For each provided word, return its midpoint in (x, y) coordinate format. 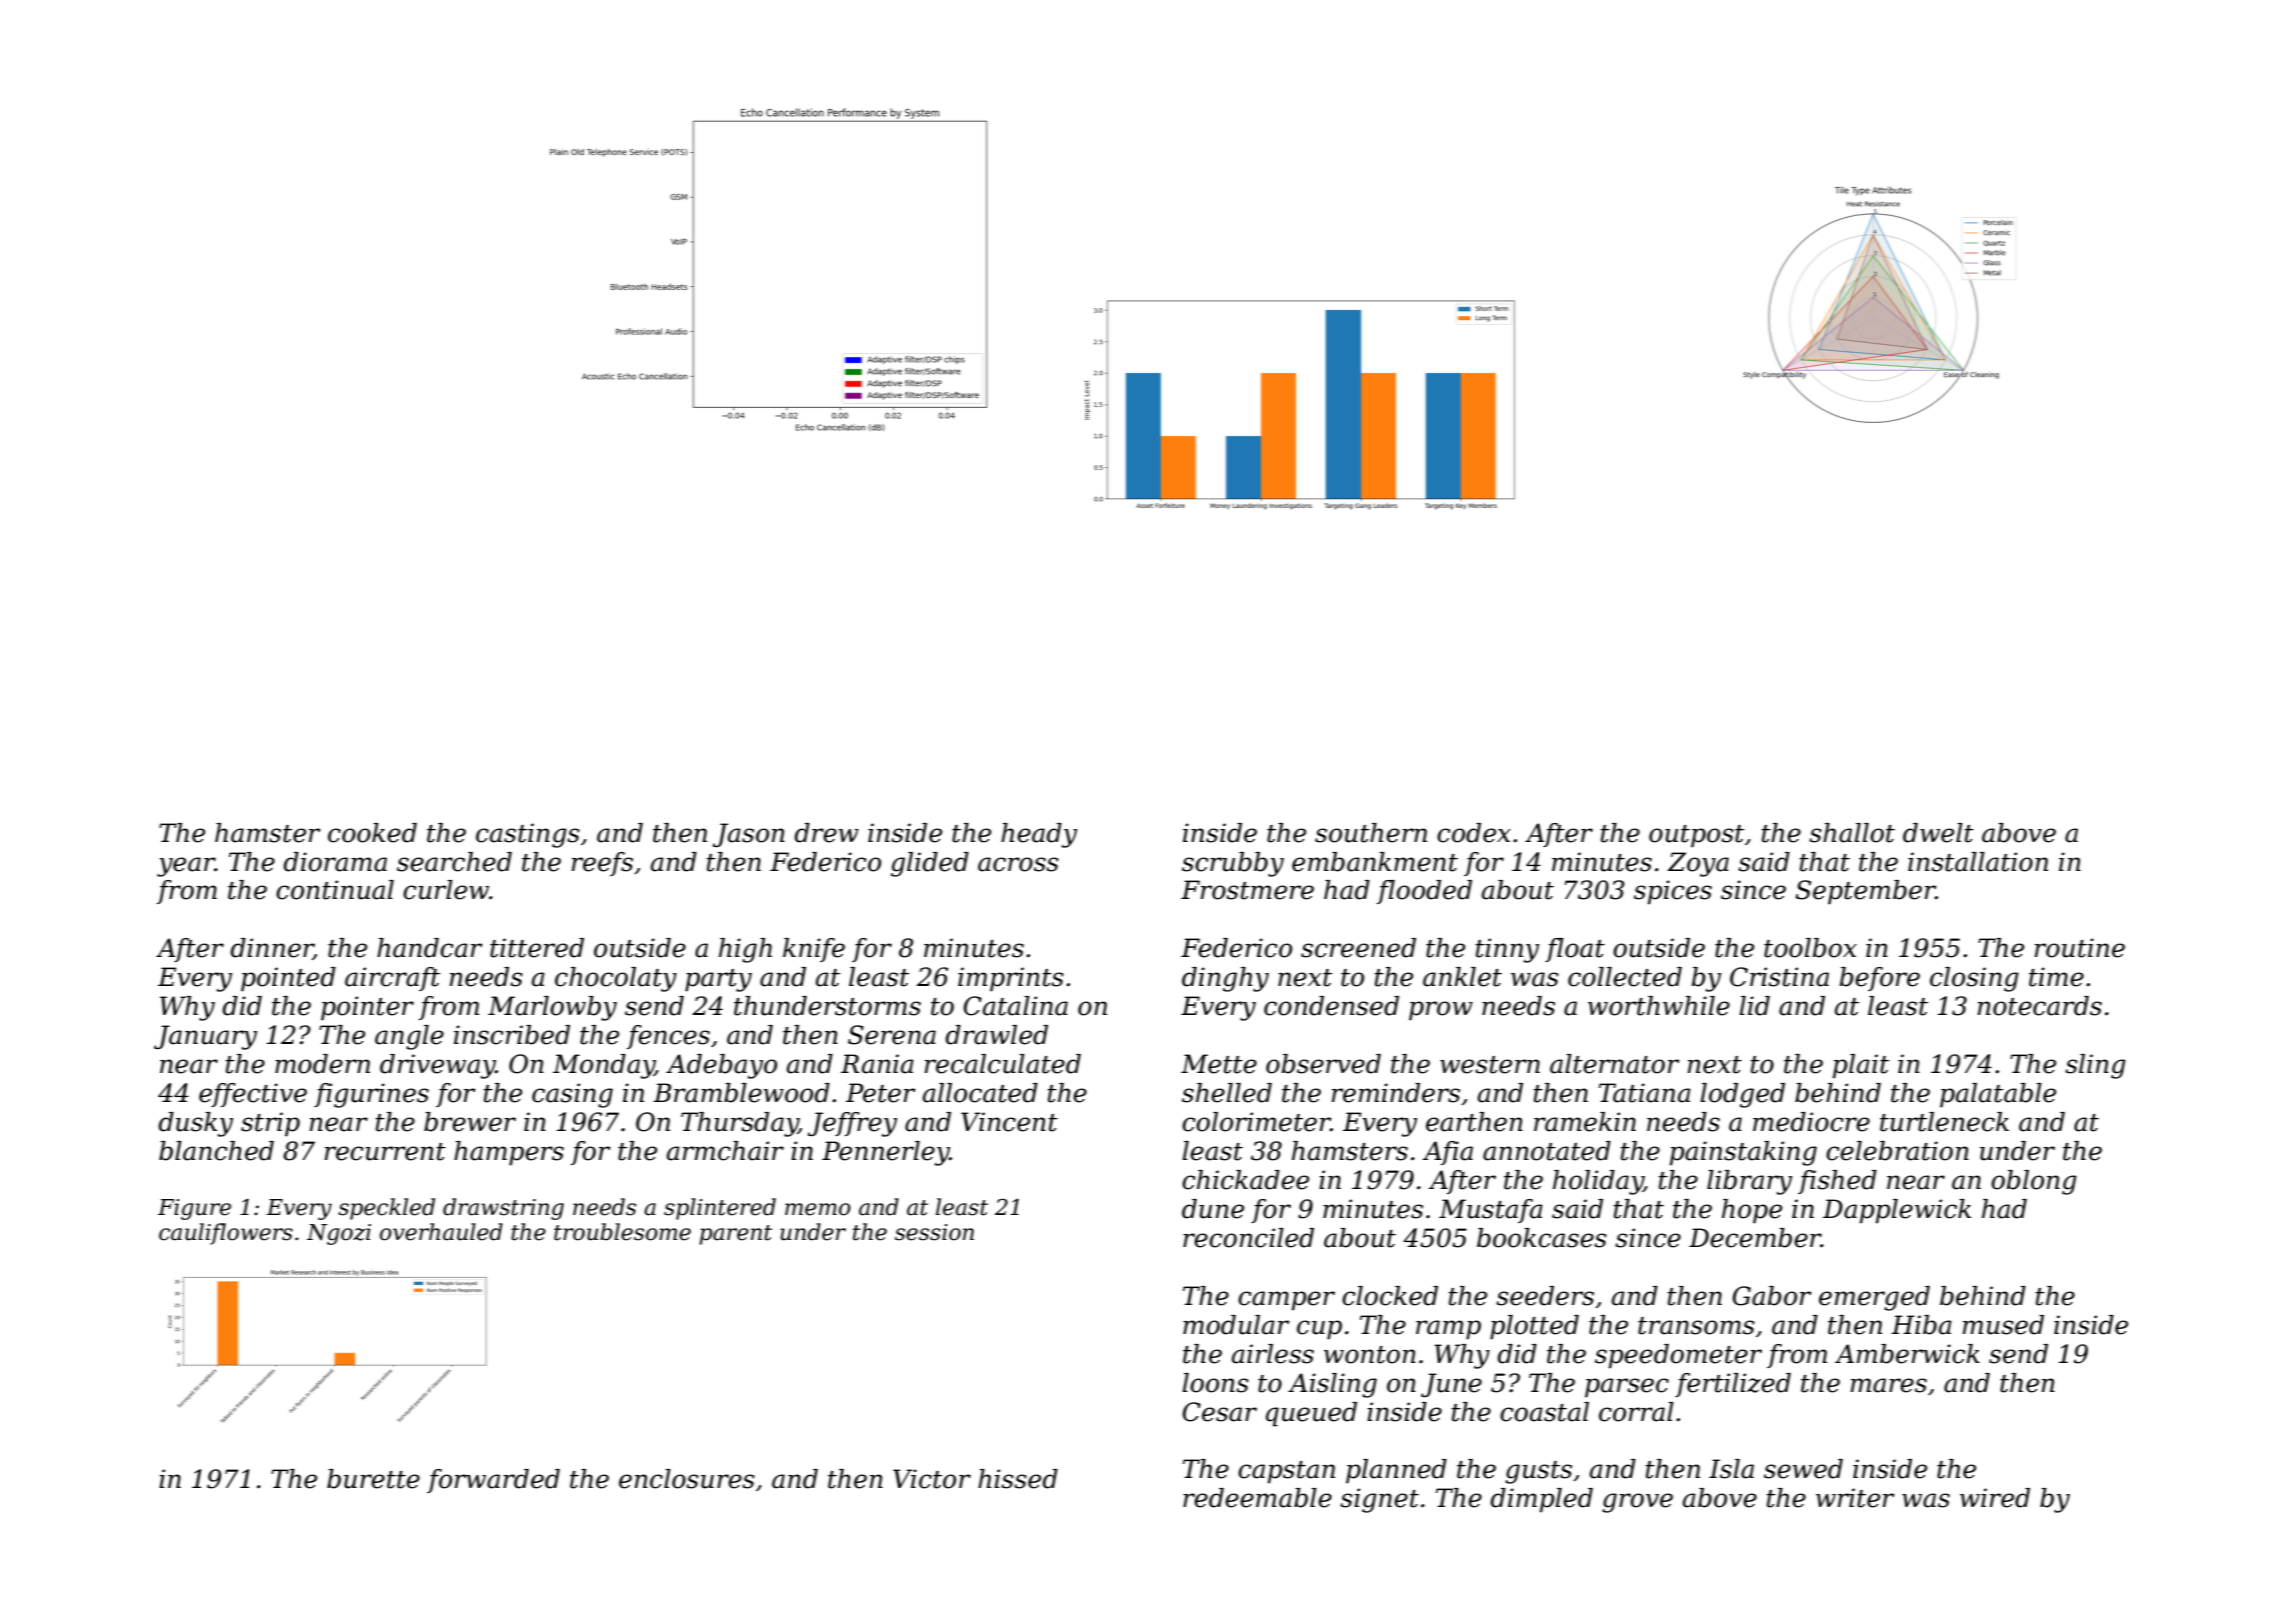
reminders (1396, 1093)
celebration (1897, 1151)
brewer (470, 1122)
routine (2080, 948)
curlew (446, 890)
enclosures (687, 1479)
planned (1396, 1471)
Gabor (1772, 1296)
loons (1215, 1383)
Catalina (1016, 1006)
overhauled (441, 1232)
